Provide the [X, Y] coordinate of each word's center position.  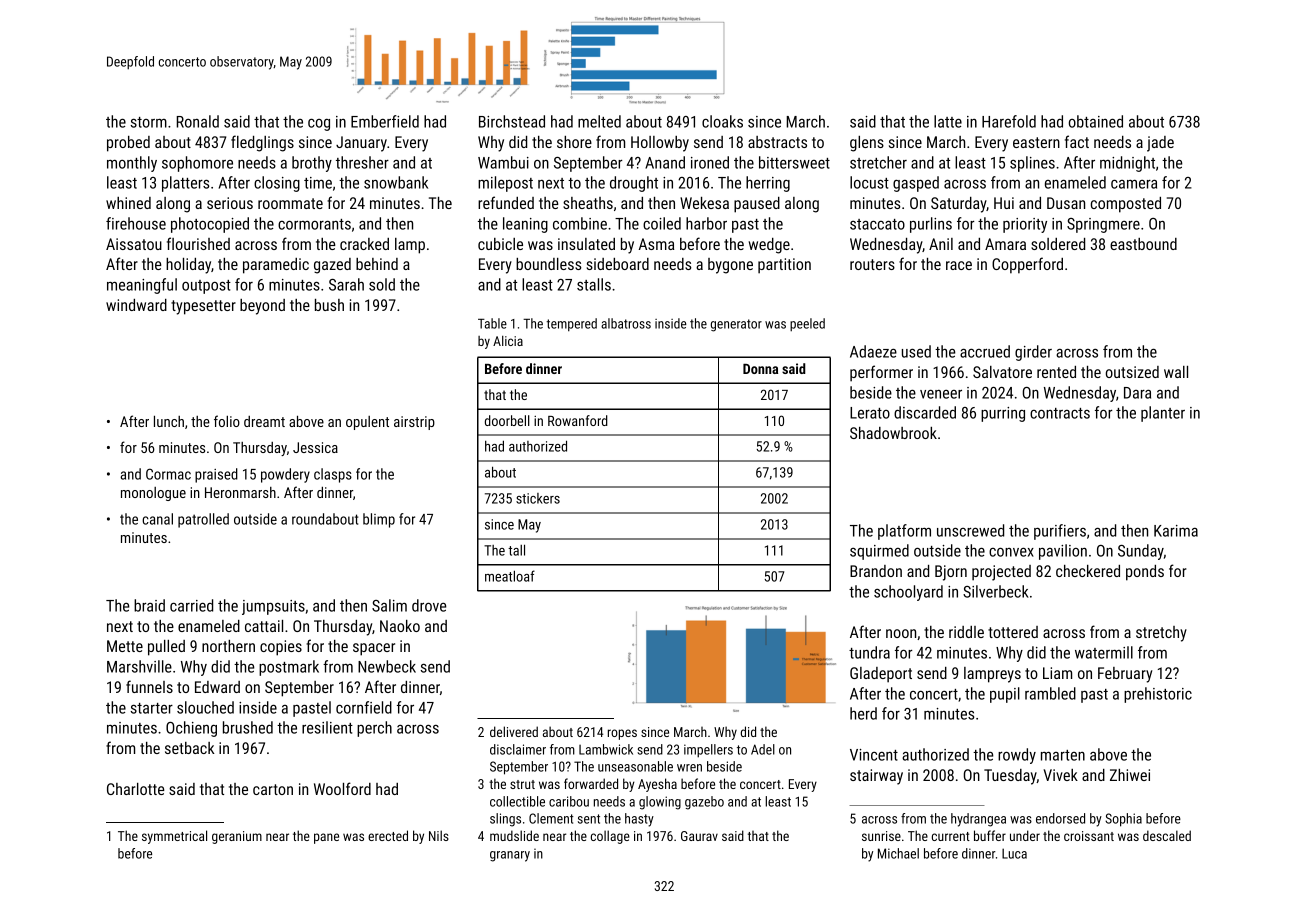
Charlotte [136, 789]
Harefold [1009, 121]
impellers [708, 751]
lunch [169, 421]
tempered [571, 324]
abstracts [777, 142]
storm [148, 122]
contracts [1060, 413]
